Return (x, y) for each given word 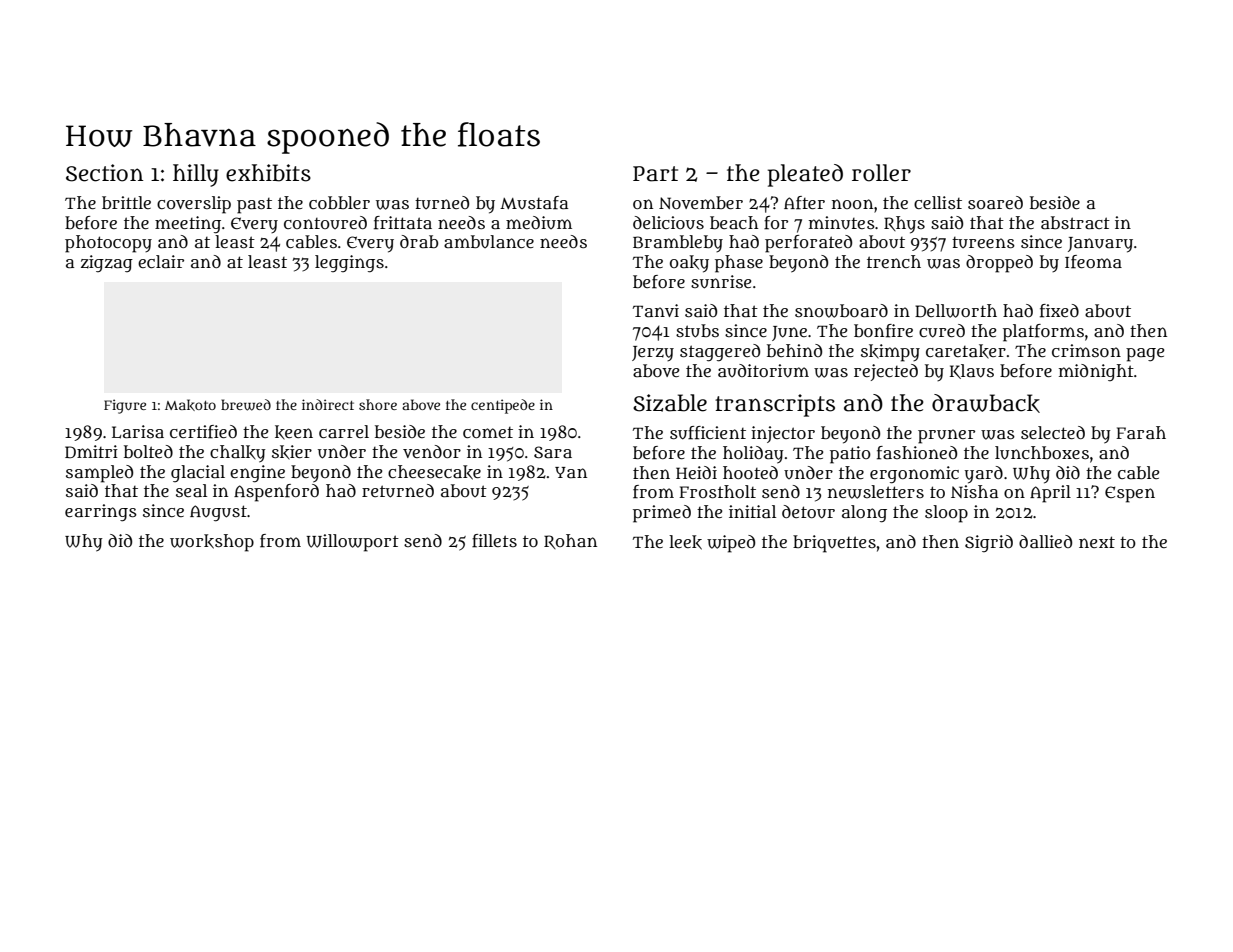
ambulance (489, 241)
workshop (212, 543)
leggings (349, 264)
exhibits (268, 173)
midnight (1096, 372)
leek (685, 542)
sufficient (708, 433)
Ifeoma (1093, 262)
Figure (125, 406)
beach (734, 222)
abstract (1075, 223)
